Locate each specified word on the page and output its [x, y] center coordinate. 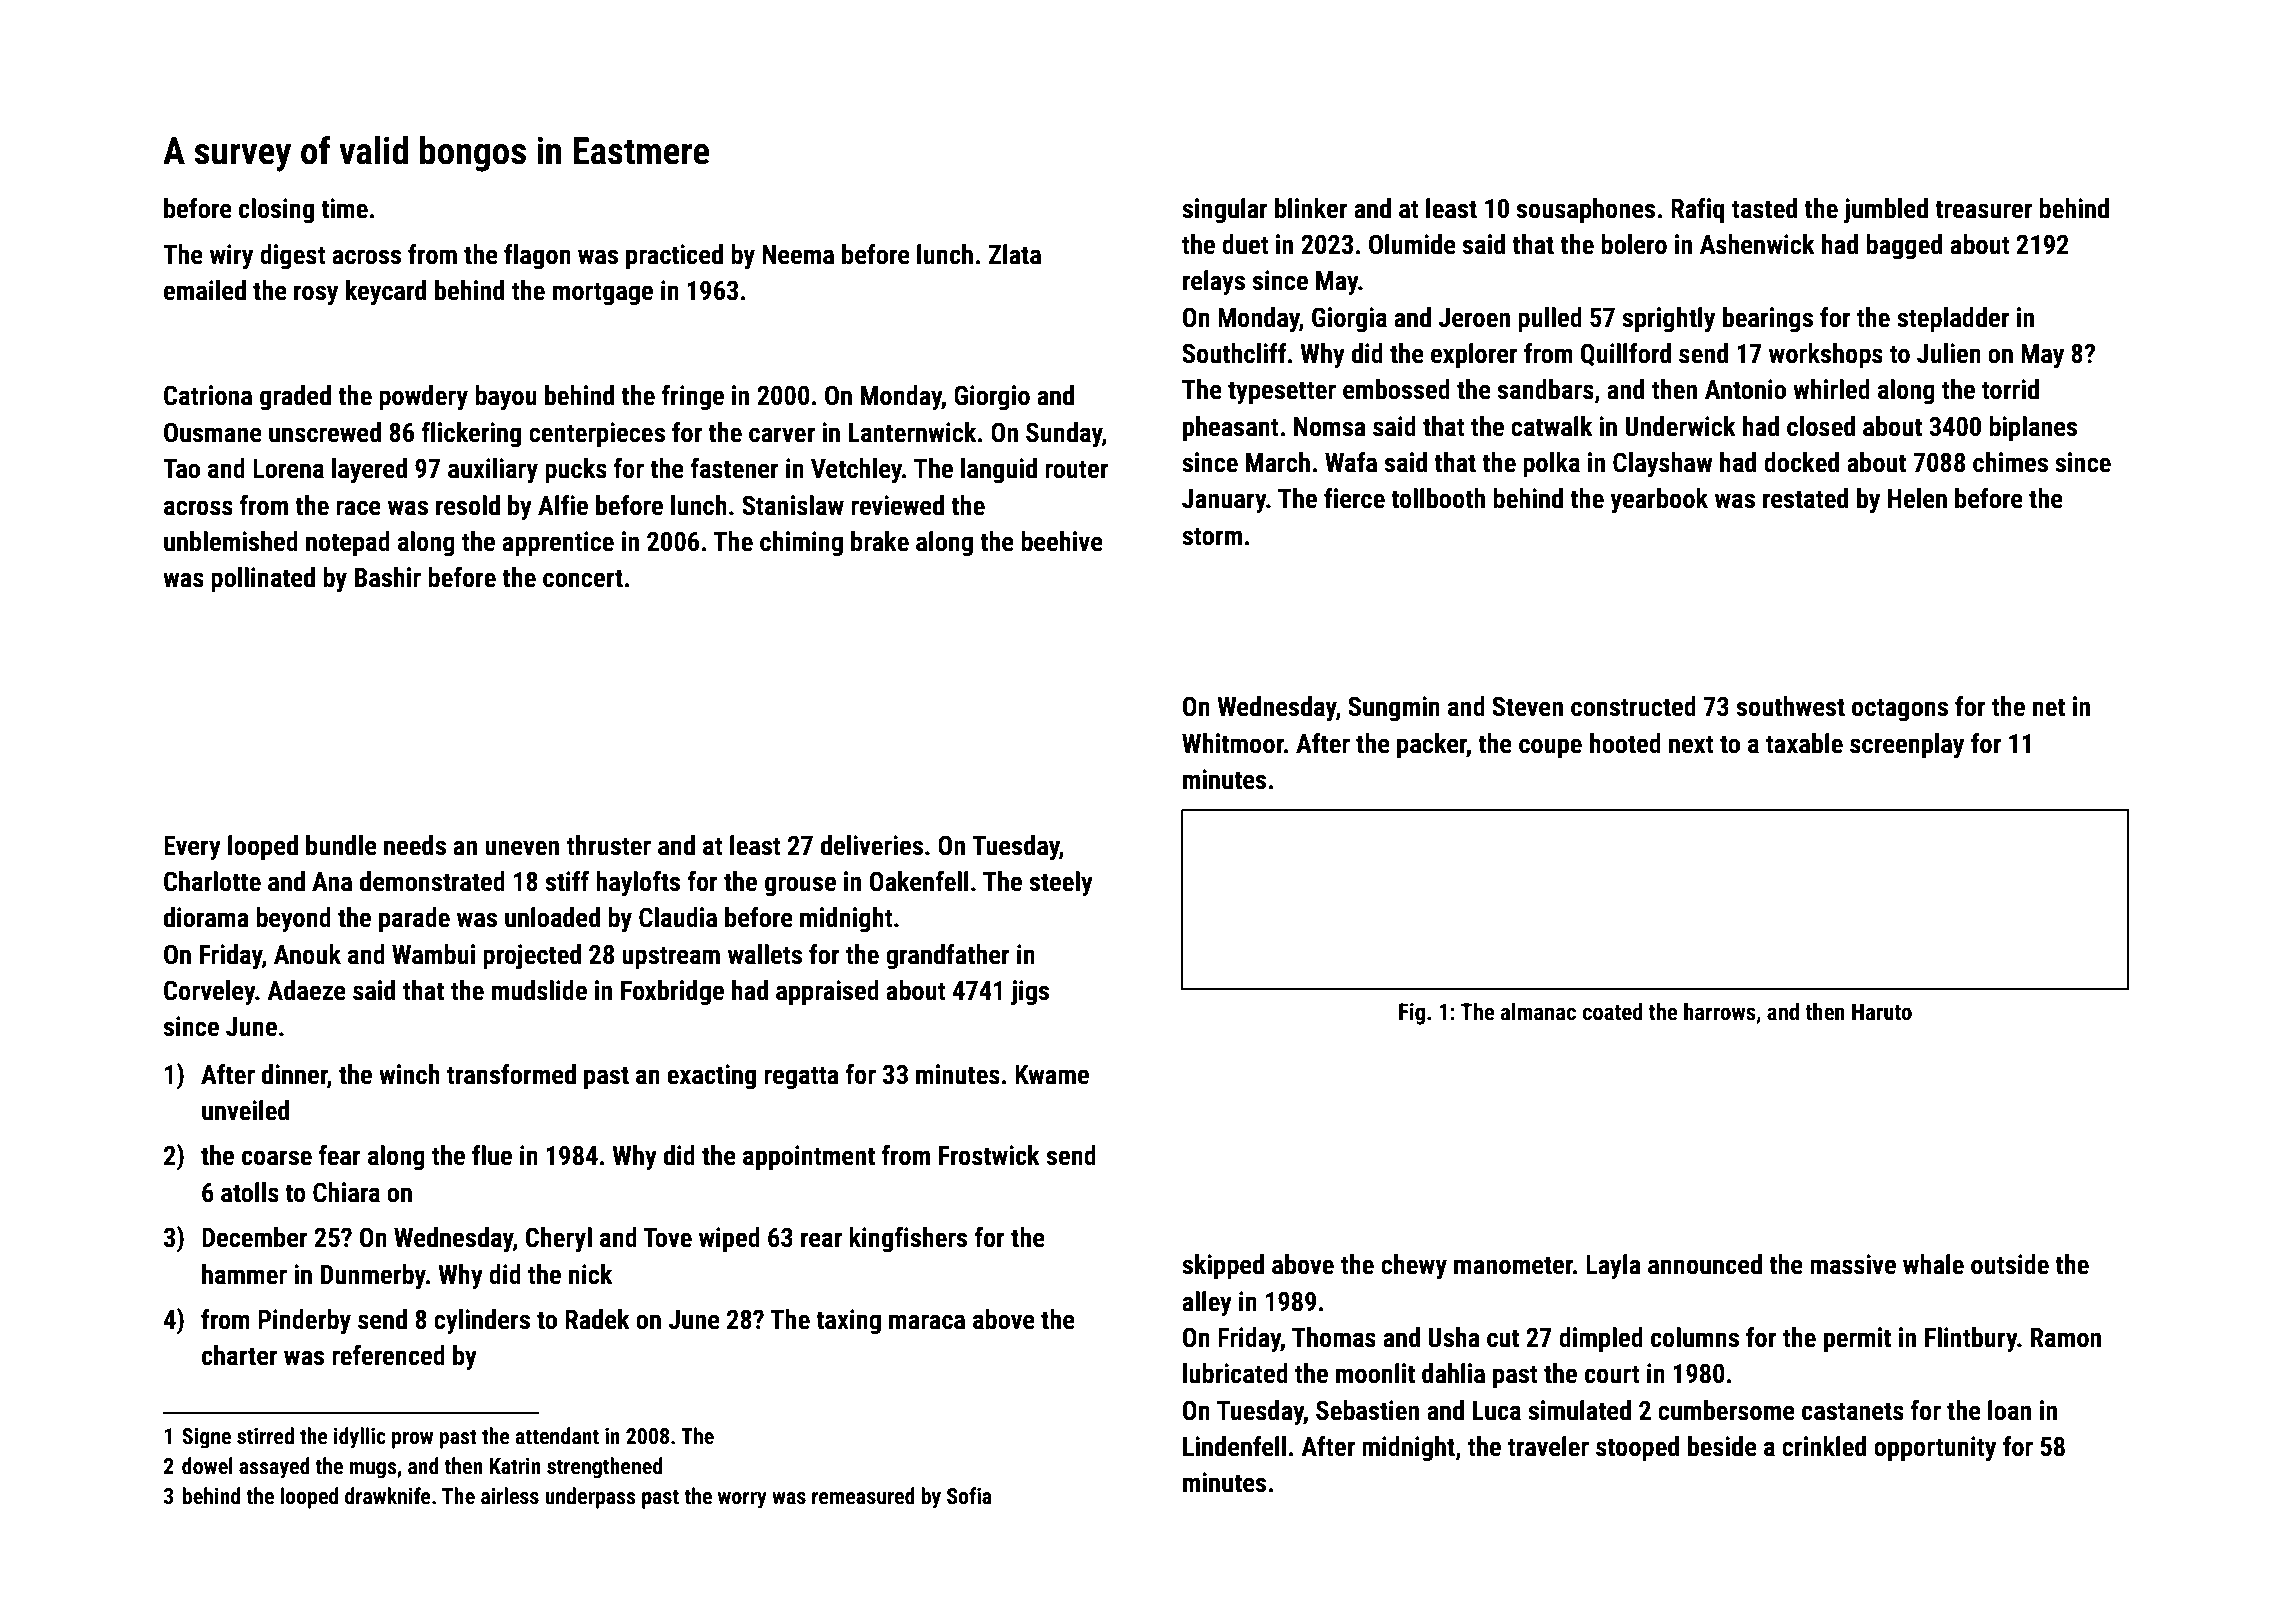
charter [240, 1355]
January [1224, 501]
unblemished [231, 541]
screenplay [1907, 746]
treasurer [1983, 209]
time [344, 208]
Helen [1917, 498]
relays [1214, 283]
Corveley [210, 993]
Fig [1412, 1014]
